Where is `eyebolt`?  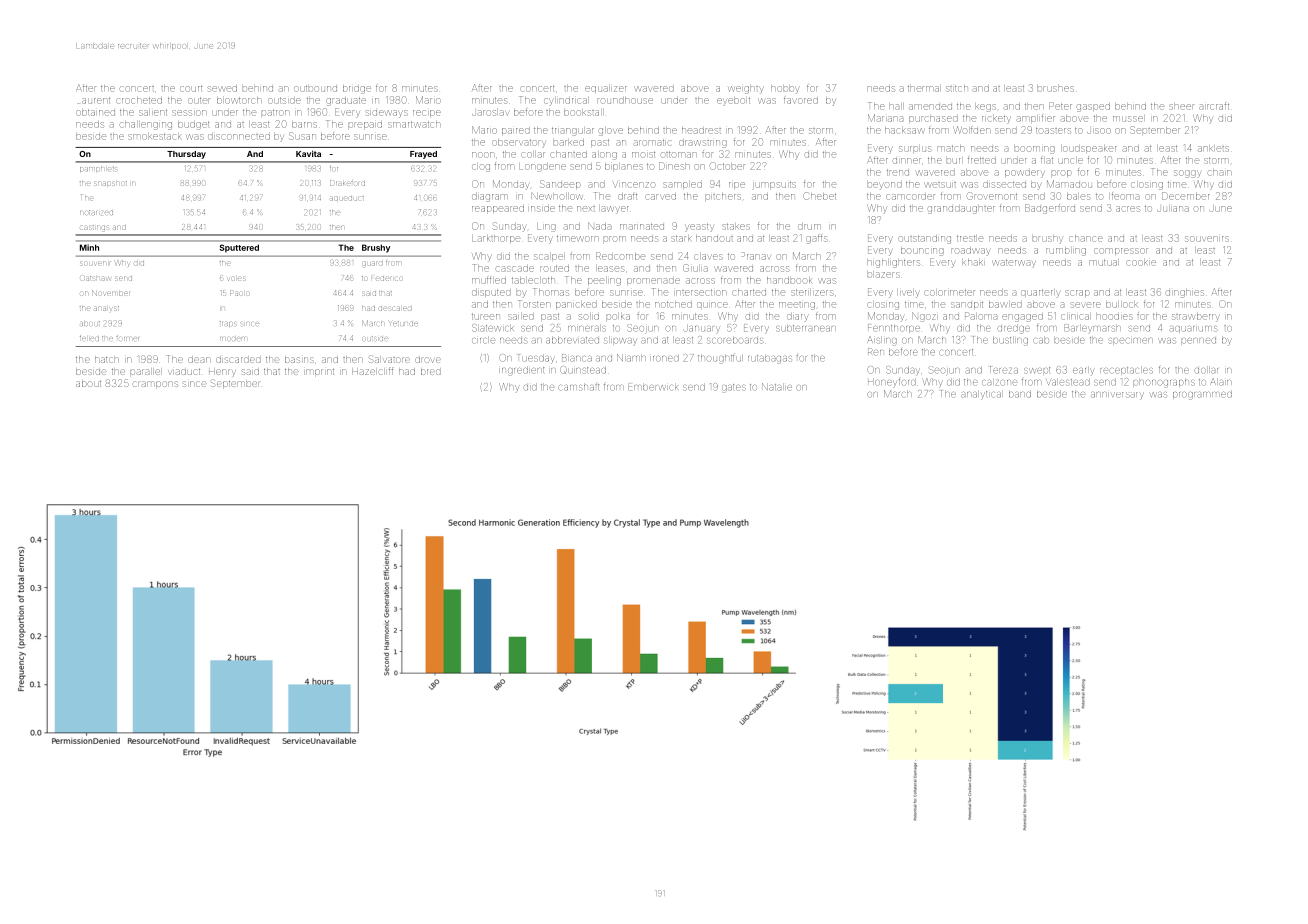
eyebolt is located at coordinates (733, 101).
